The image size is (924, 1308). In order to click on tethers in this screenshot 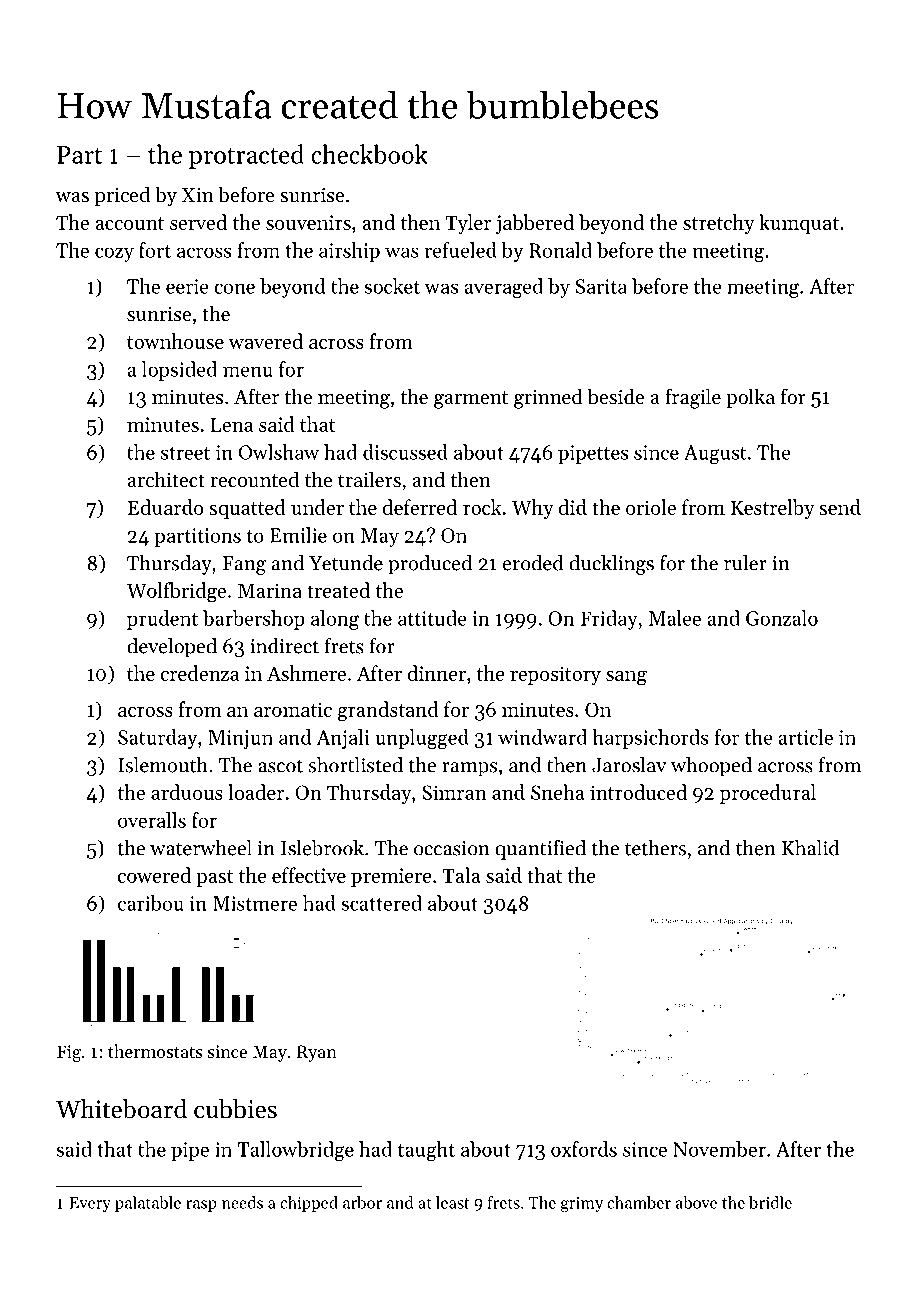, I will do `click(655, 848)`.
